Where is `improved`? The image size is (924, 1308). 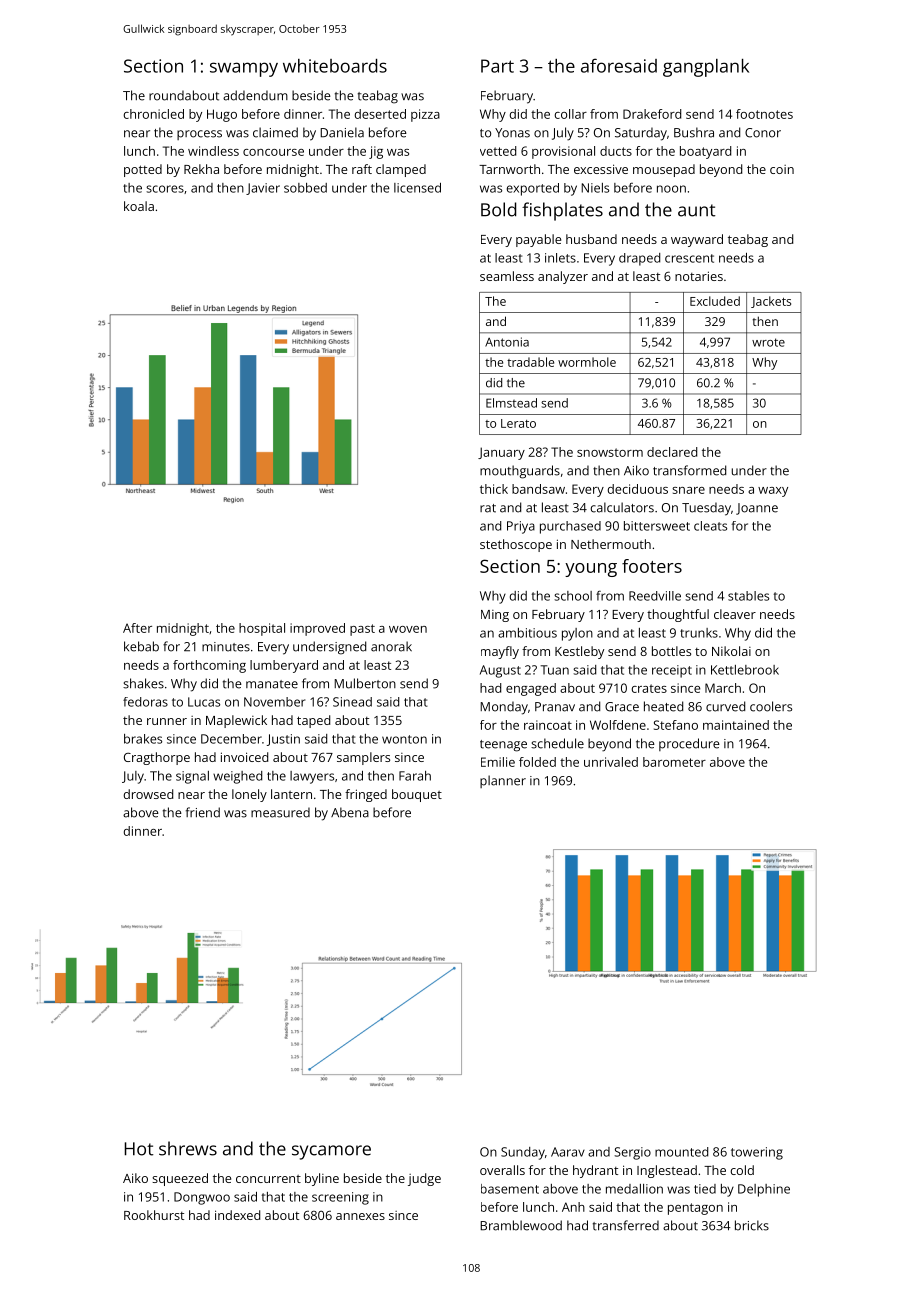 improved is located at coordinates (317, 629).
